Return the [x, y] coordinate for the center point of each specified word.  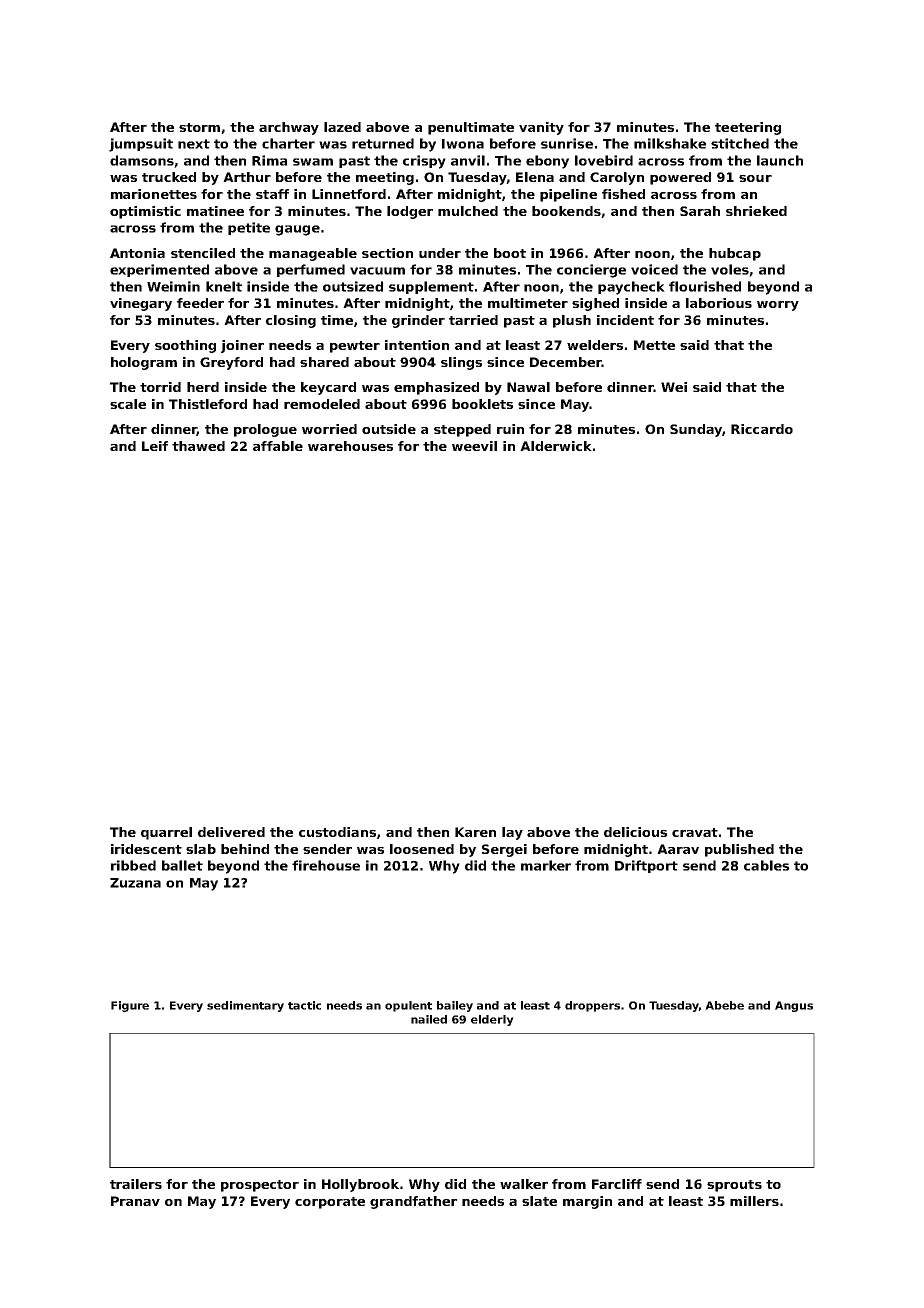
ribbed [133, 865]
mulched [468, 211]
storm [199, 127]
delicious [635, 832]
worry [778, 306]
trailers [136, 1184]
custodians [337, 832]
